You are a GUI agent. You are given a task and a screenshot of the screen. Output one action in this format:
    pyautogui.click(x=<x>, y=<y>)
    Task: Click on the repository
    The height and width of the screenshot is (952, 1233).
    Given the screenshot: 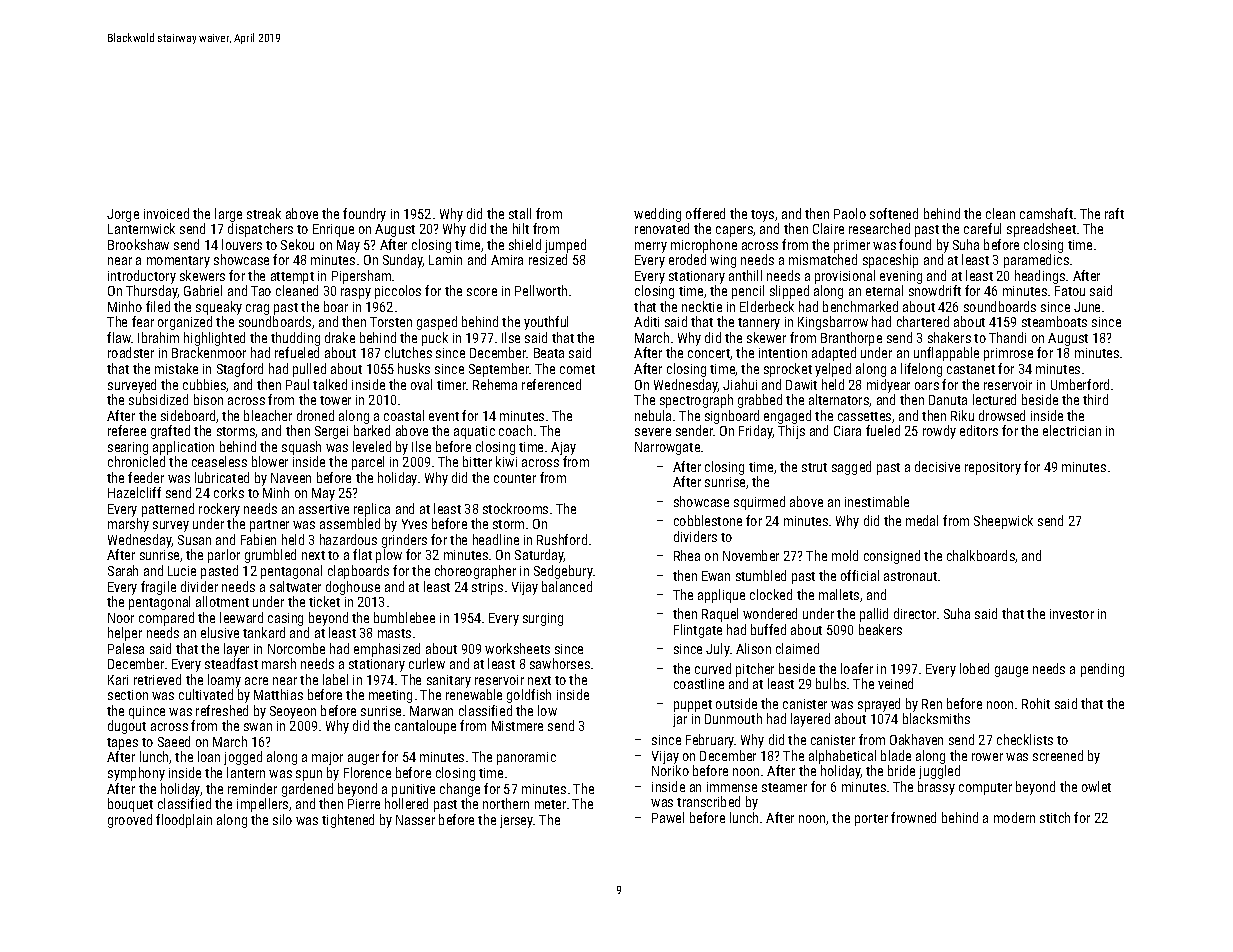 What is the action you would take?
    pyautogui.click(x=993, y=468)
